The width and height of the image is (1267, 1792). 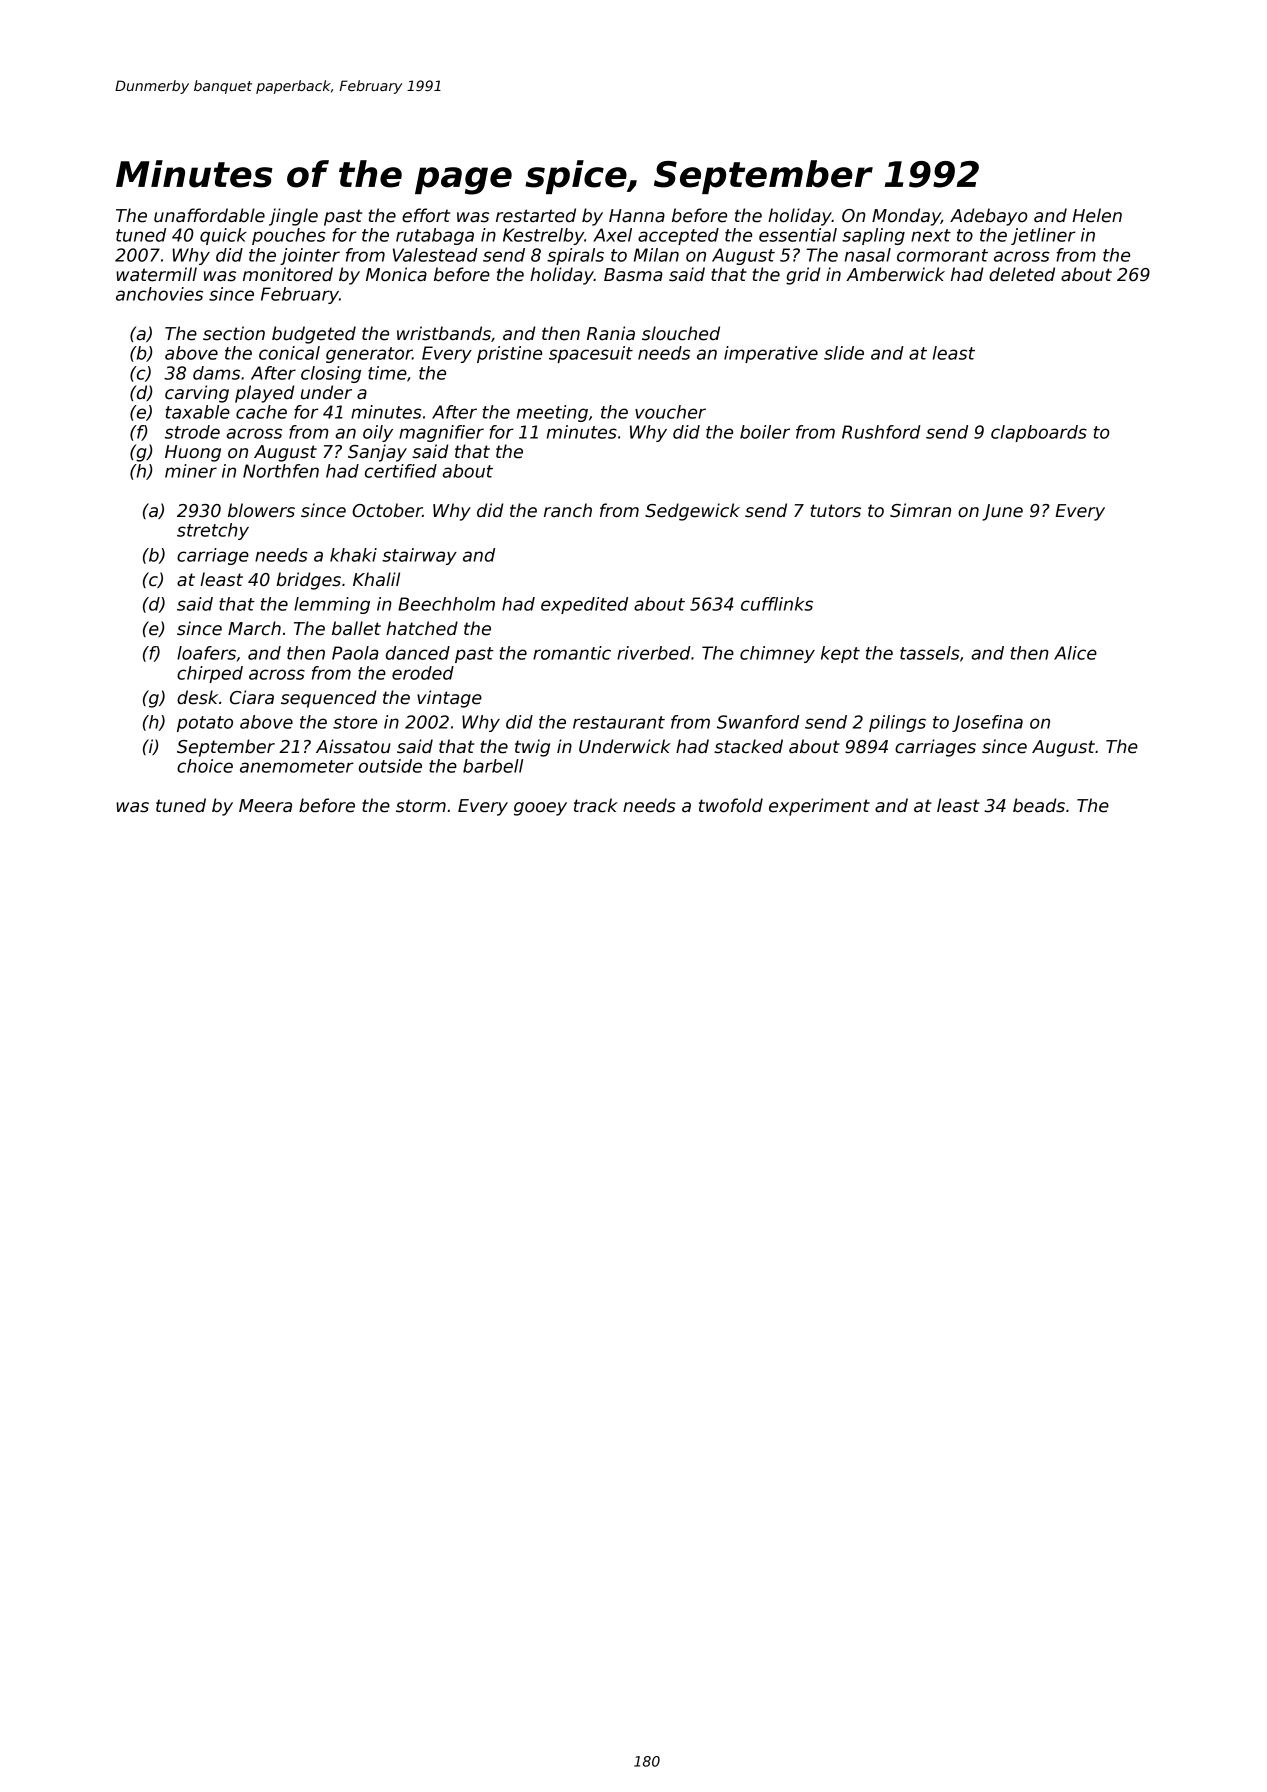 What do you see at coordinates (591, 354) in the image?
I see `spacesuit` at bounding box center [591, 354].
